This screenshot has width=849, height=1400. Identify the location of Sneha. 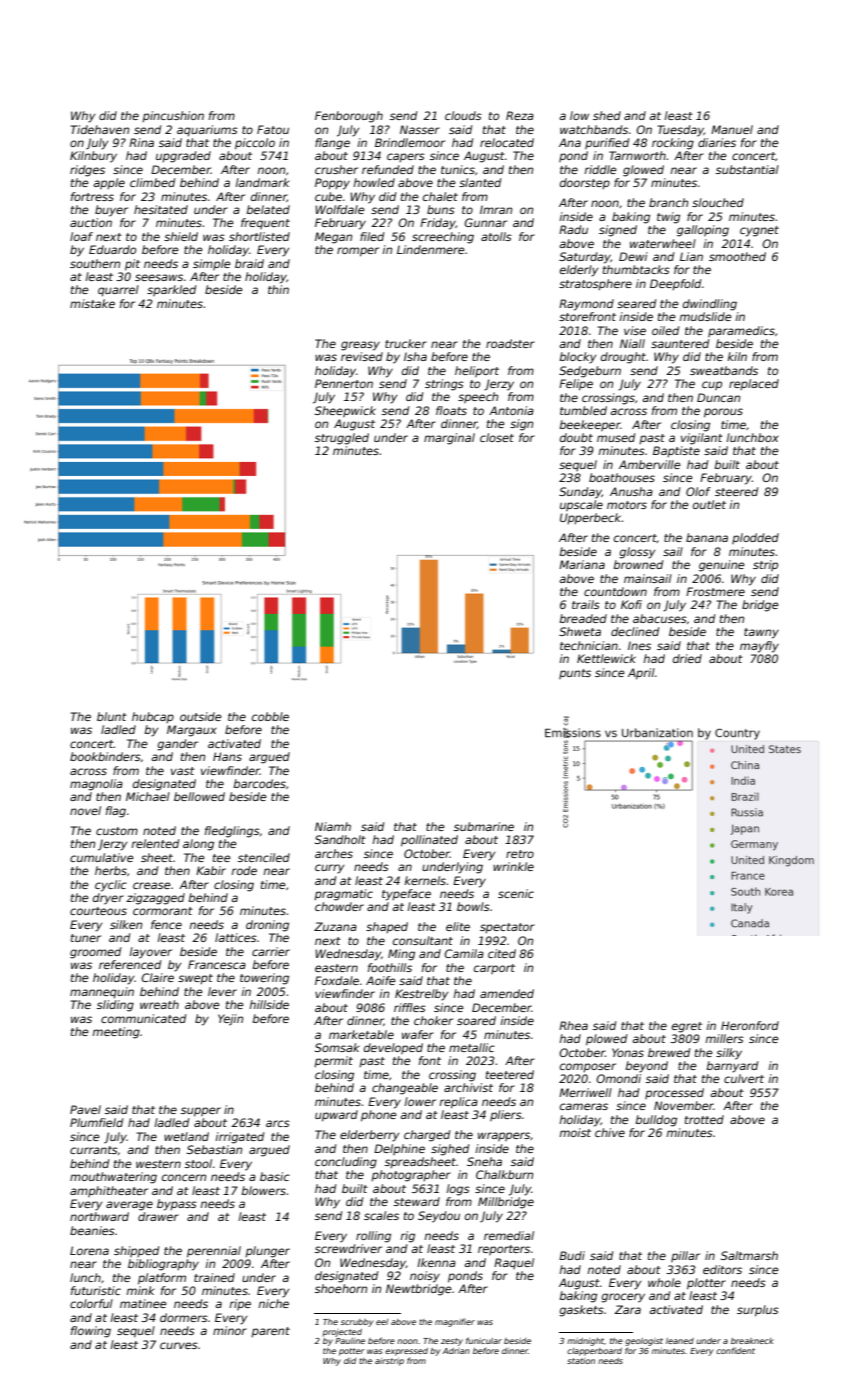
(484, 1161).
